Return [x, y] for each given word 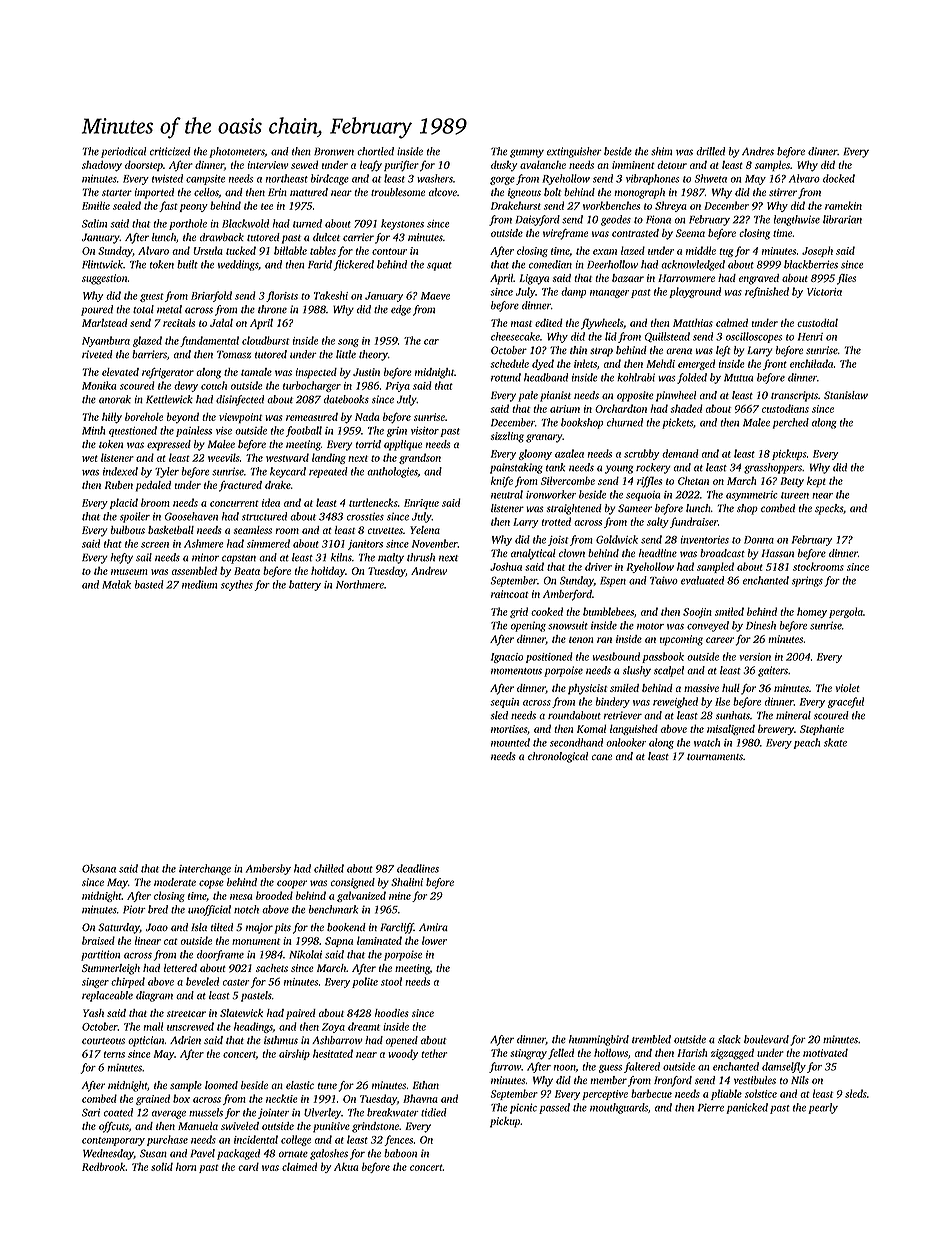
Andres [758, 151]
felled [561, 1053]
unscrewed [190, 1026]
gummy [527, 153]
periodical [123, 152]
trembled [651, 1039]
